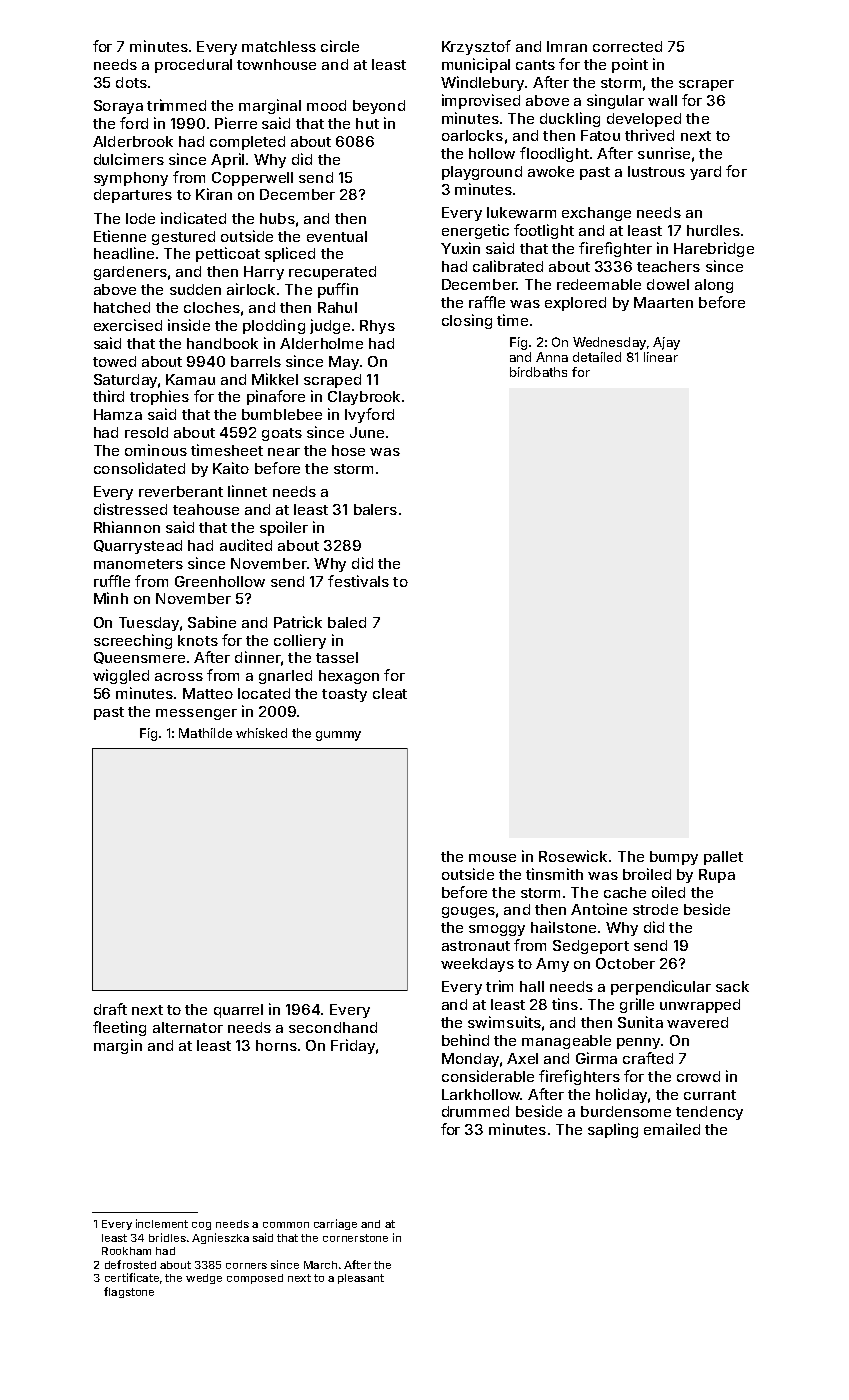 The height and width of the image is (1400, 849). What do you see at coordinates (238, 1011) in the image?
I see `quarrel` at bounding box center [238, 1011].
